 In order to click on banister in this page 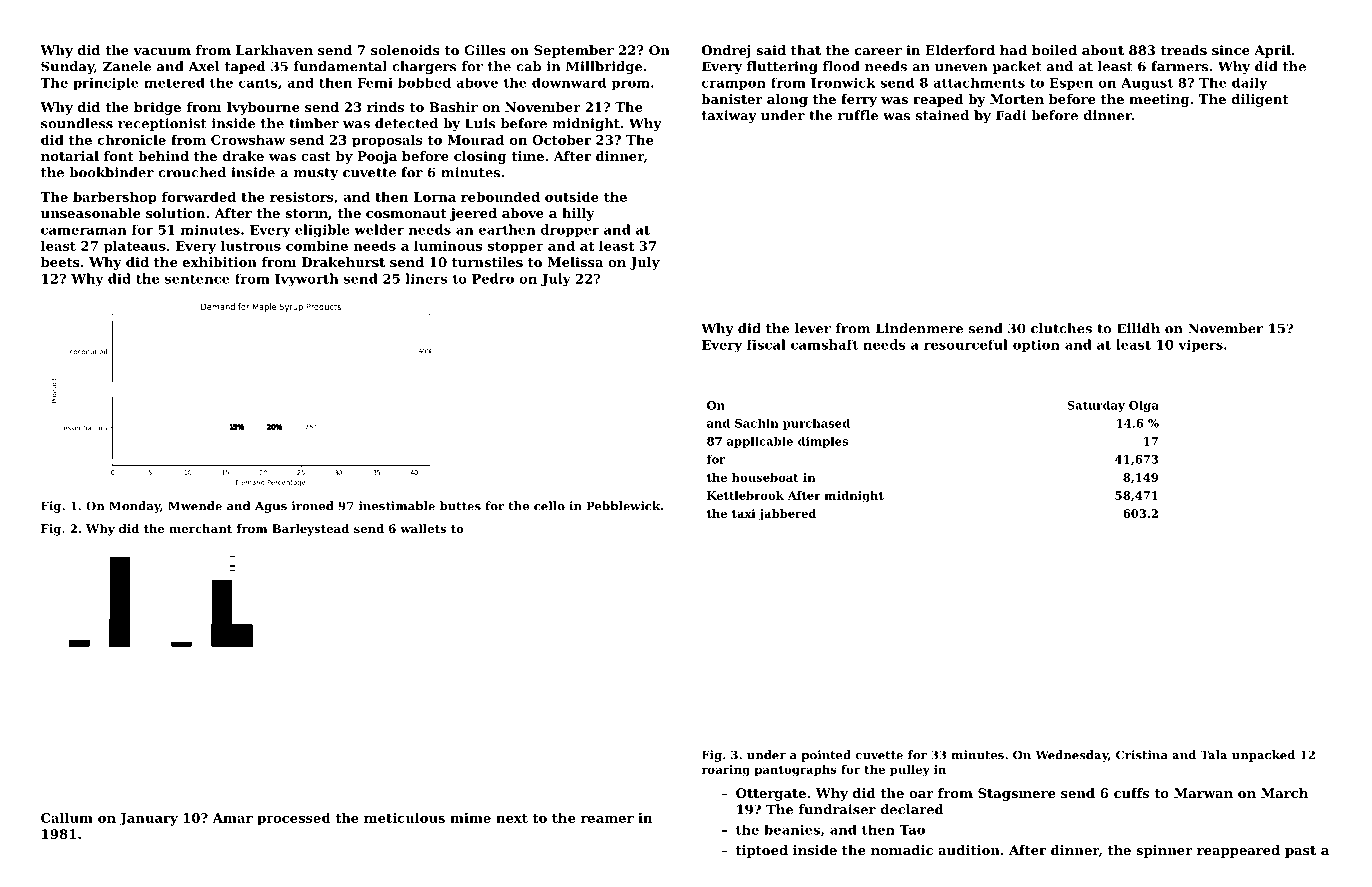, I will do `click(732, 99)`.
